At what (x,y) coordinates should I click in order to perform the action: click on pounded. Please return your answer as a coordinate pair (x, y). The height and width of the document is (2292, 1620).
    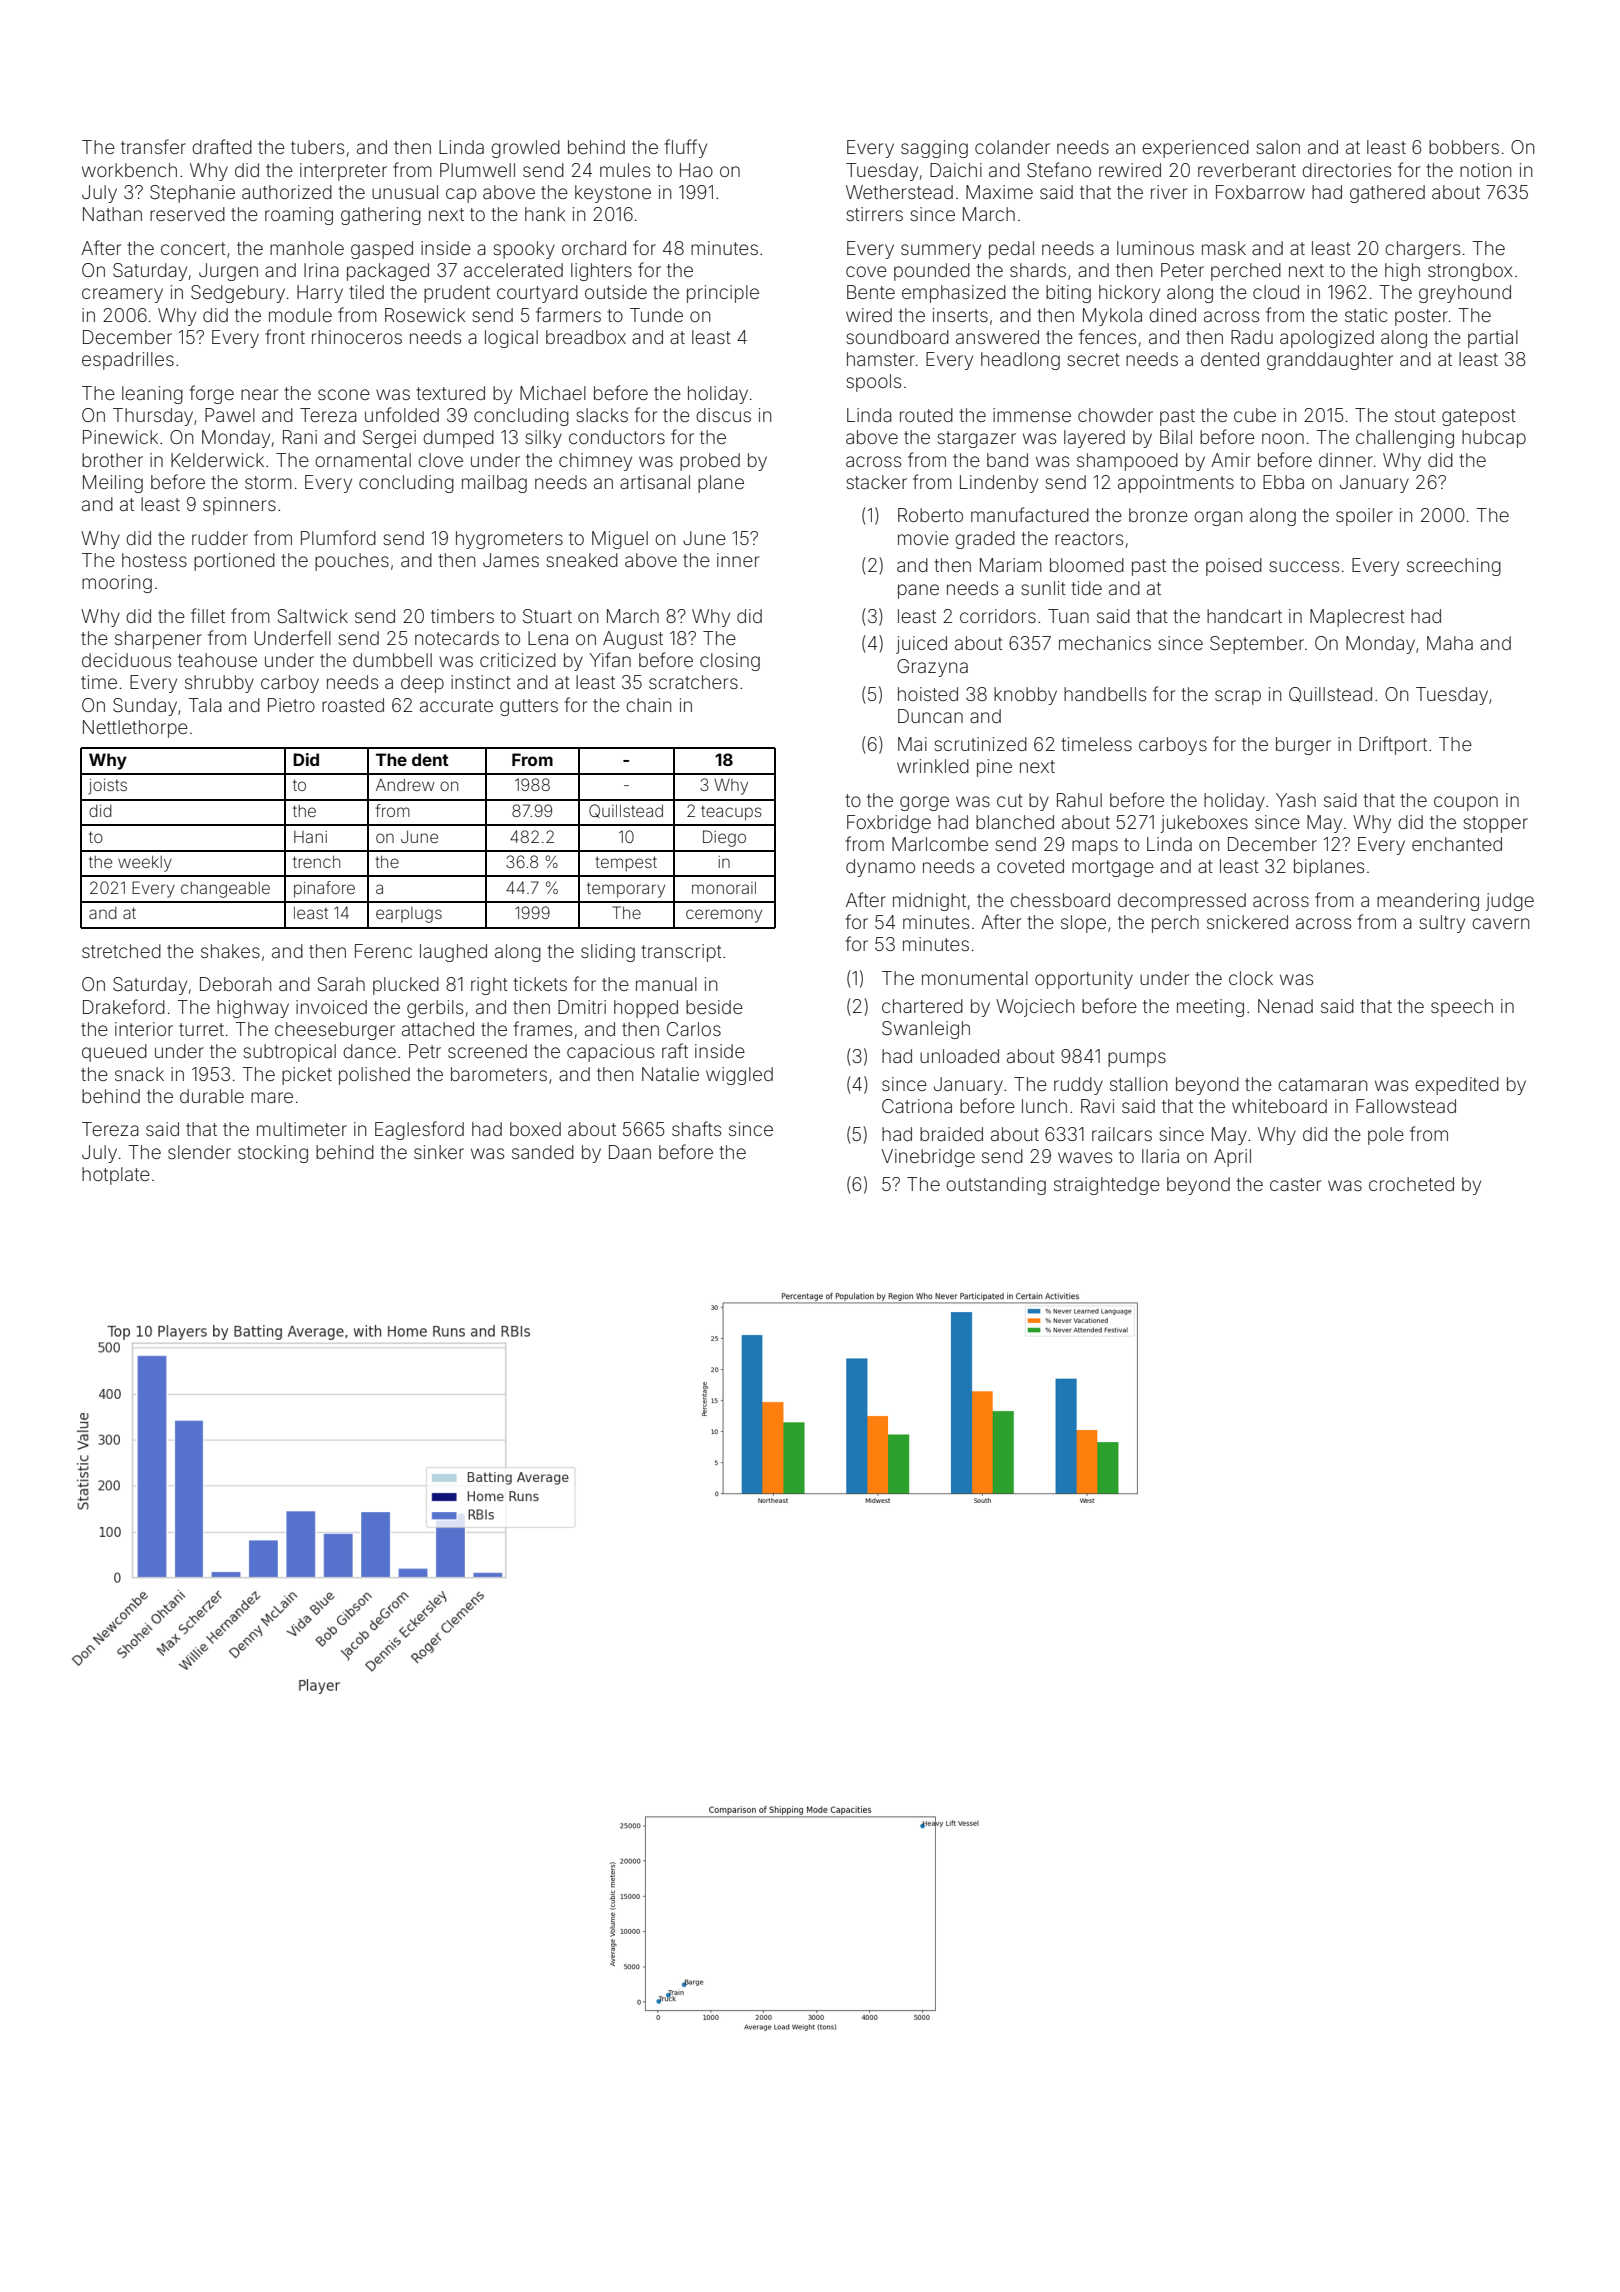
    Looking at the image, I should click on (932, 272).
